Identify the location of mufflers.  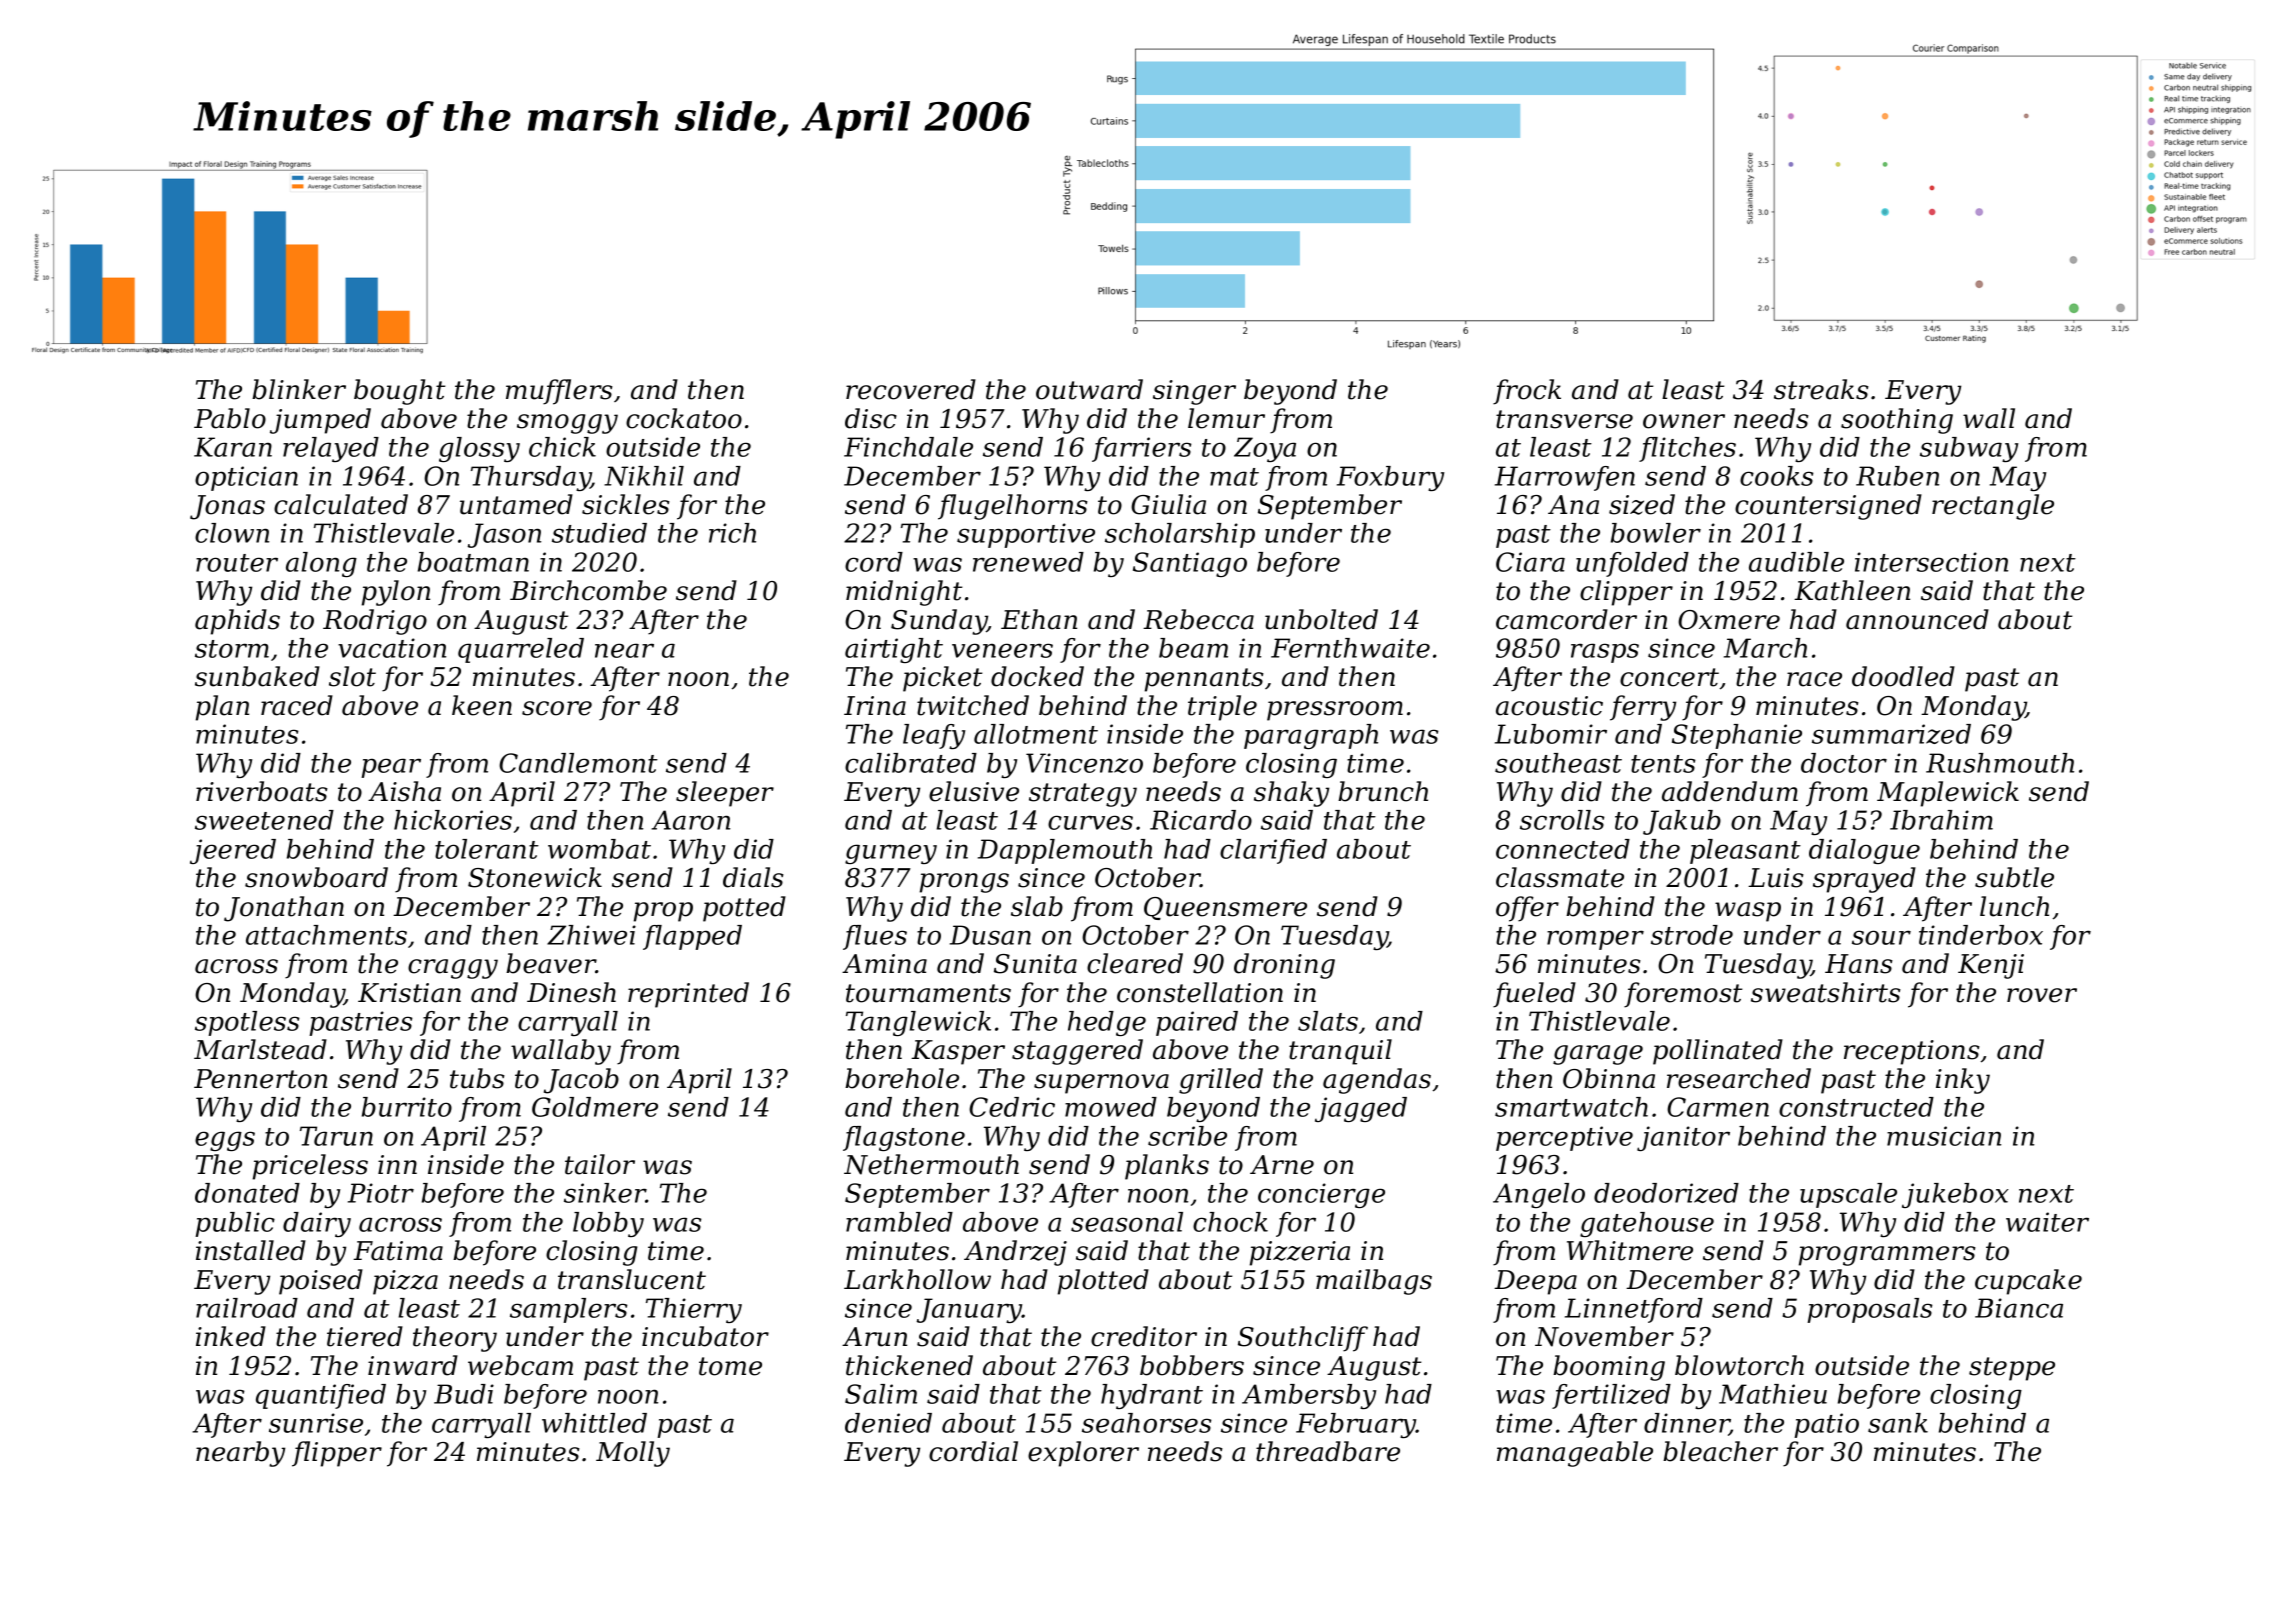
(559, 392).
